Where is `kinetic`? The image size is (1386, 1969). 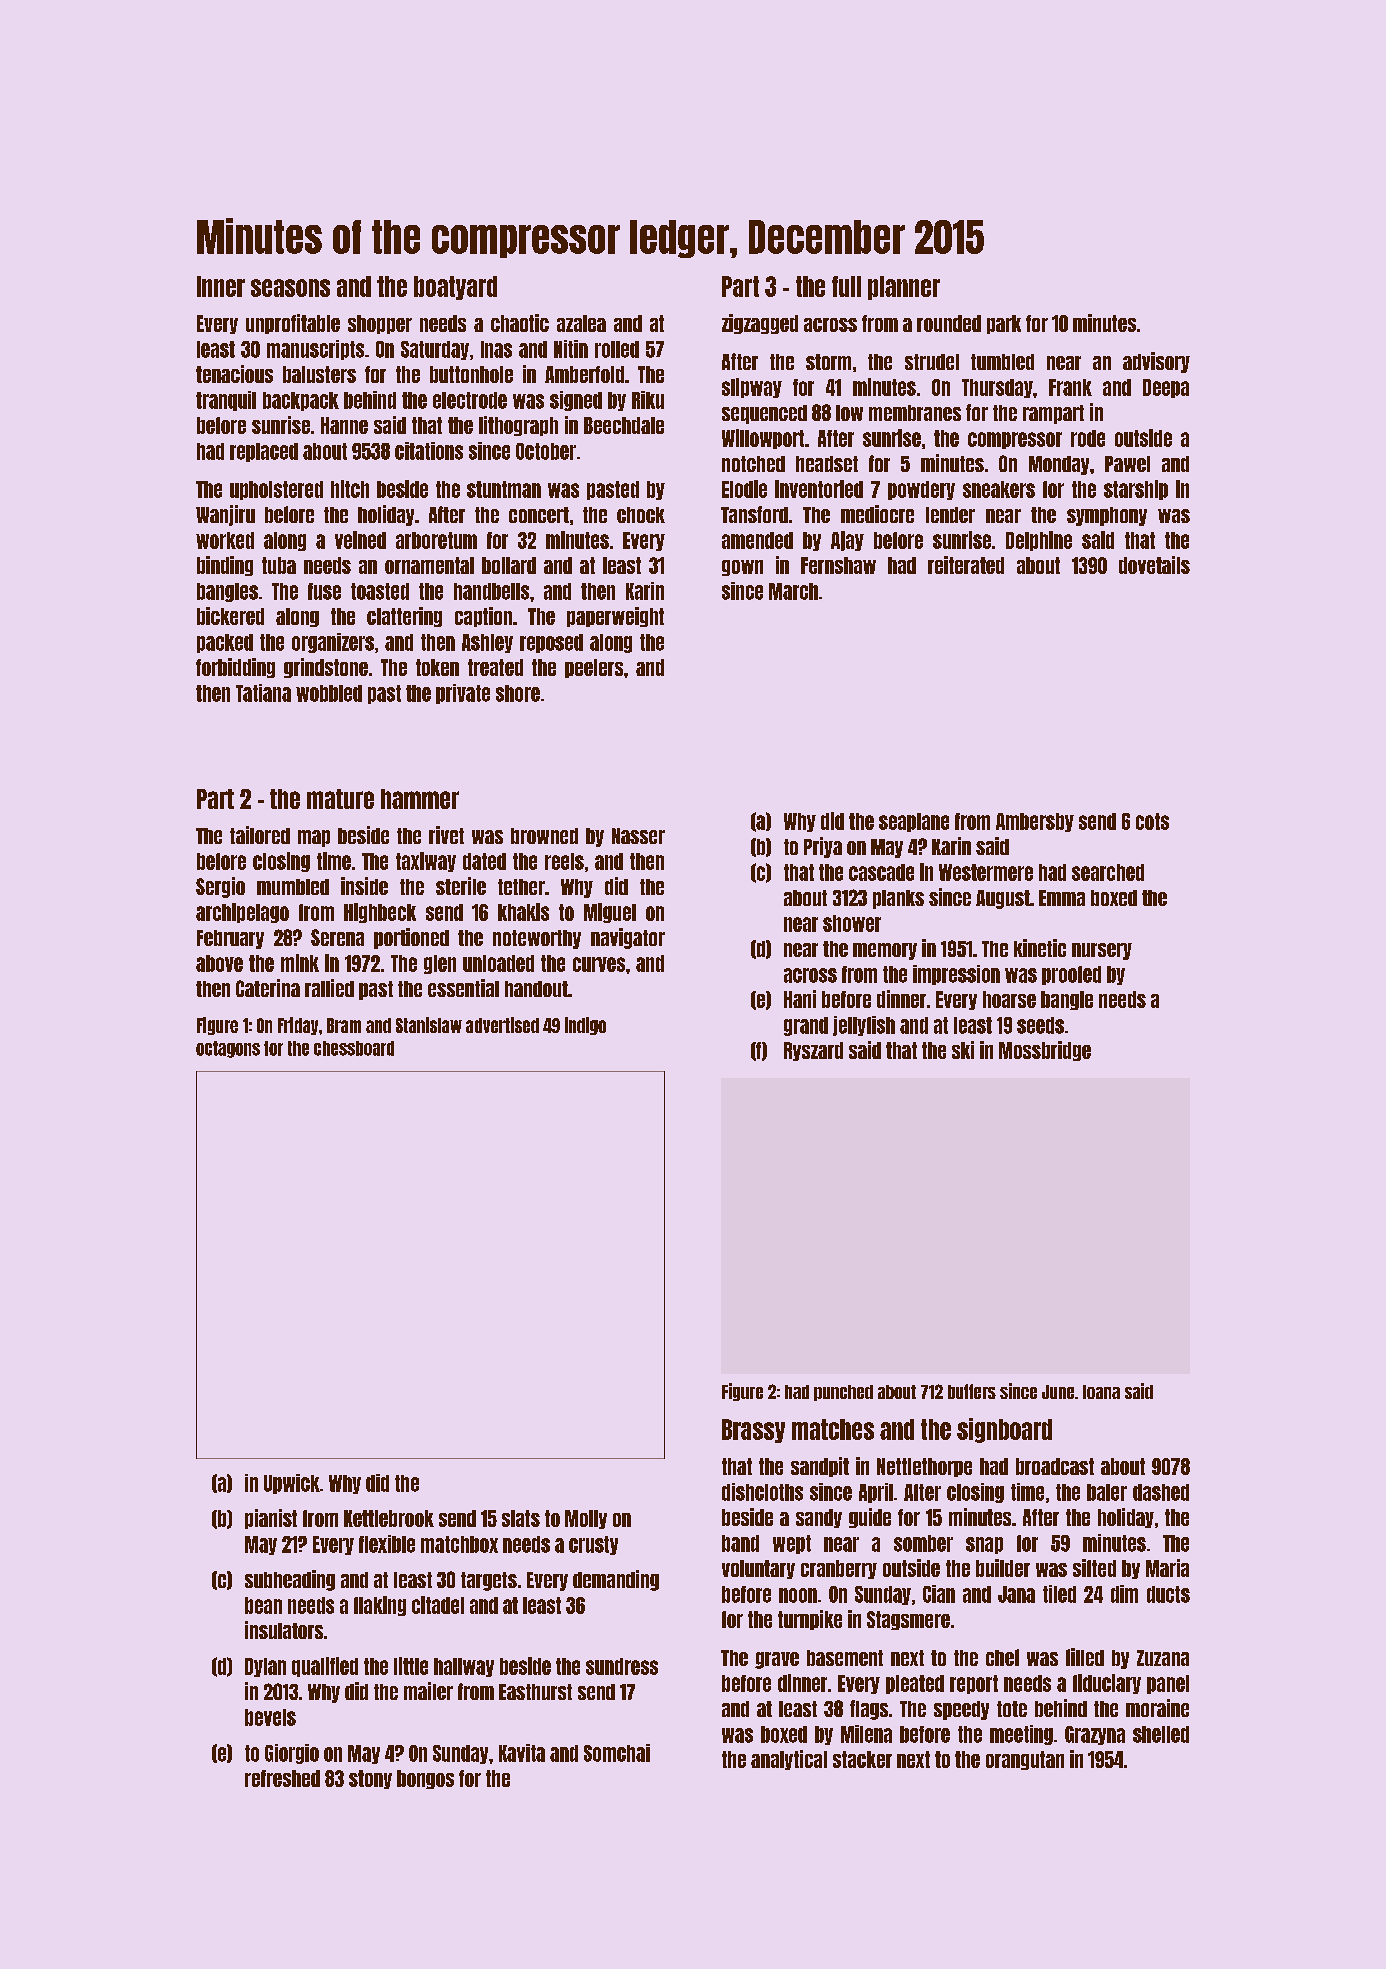 kinetic is located at coordinates (1040, 948).
